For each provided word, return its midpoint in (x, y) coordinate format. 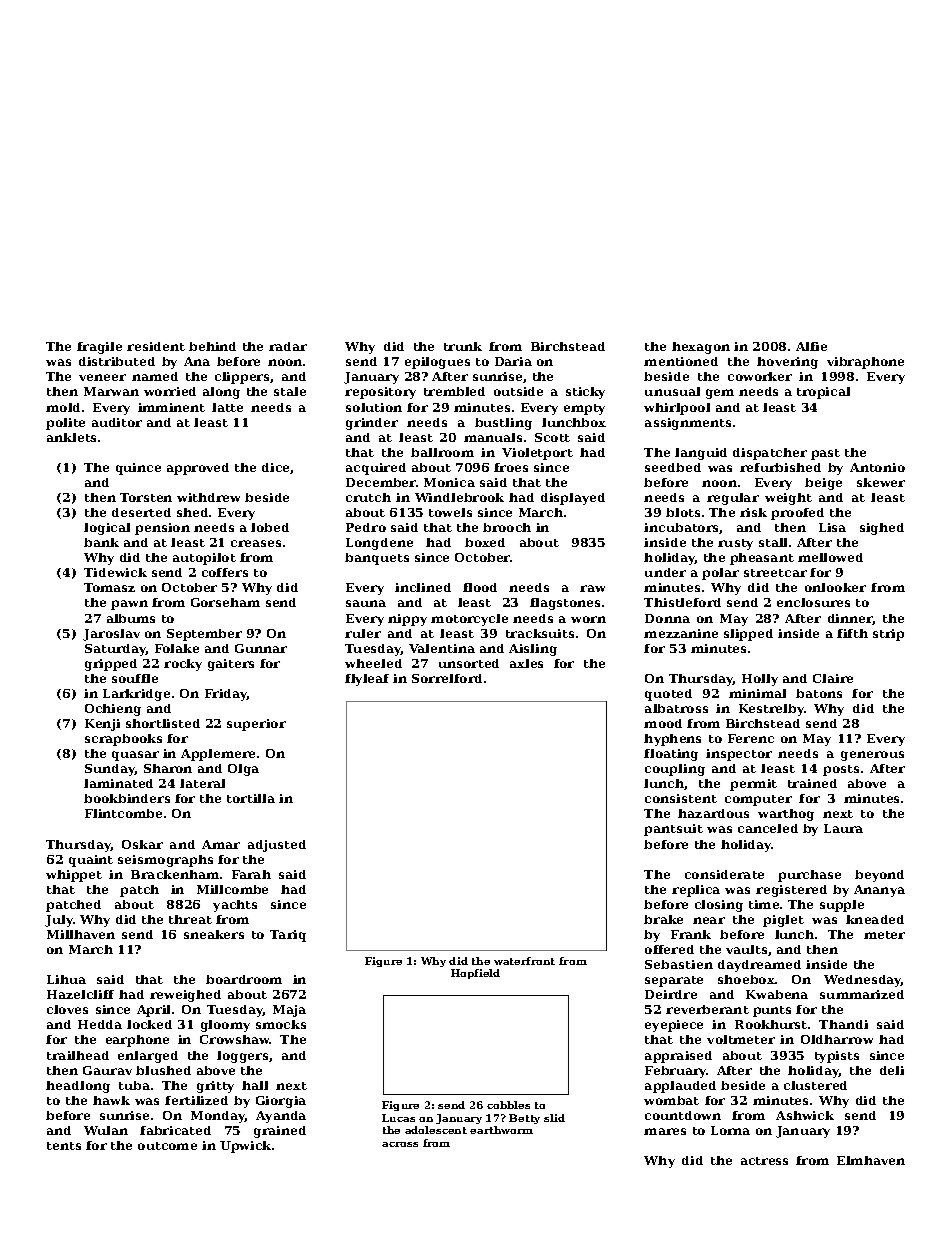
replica (696, 891)
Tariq (288, 936)
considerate (724, 874)
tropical (823, 393)
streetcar (775, 573)
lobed (270, 527)
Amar (221, 844)
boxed (485, 542)
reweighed (185, 996)
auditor (117, 422)
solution (374, 407)
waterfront (524, 961)
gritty (215, 1087)
